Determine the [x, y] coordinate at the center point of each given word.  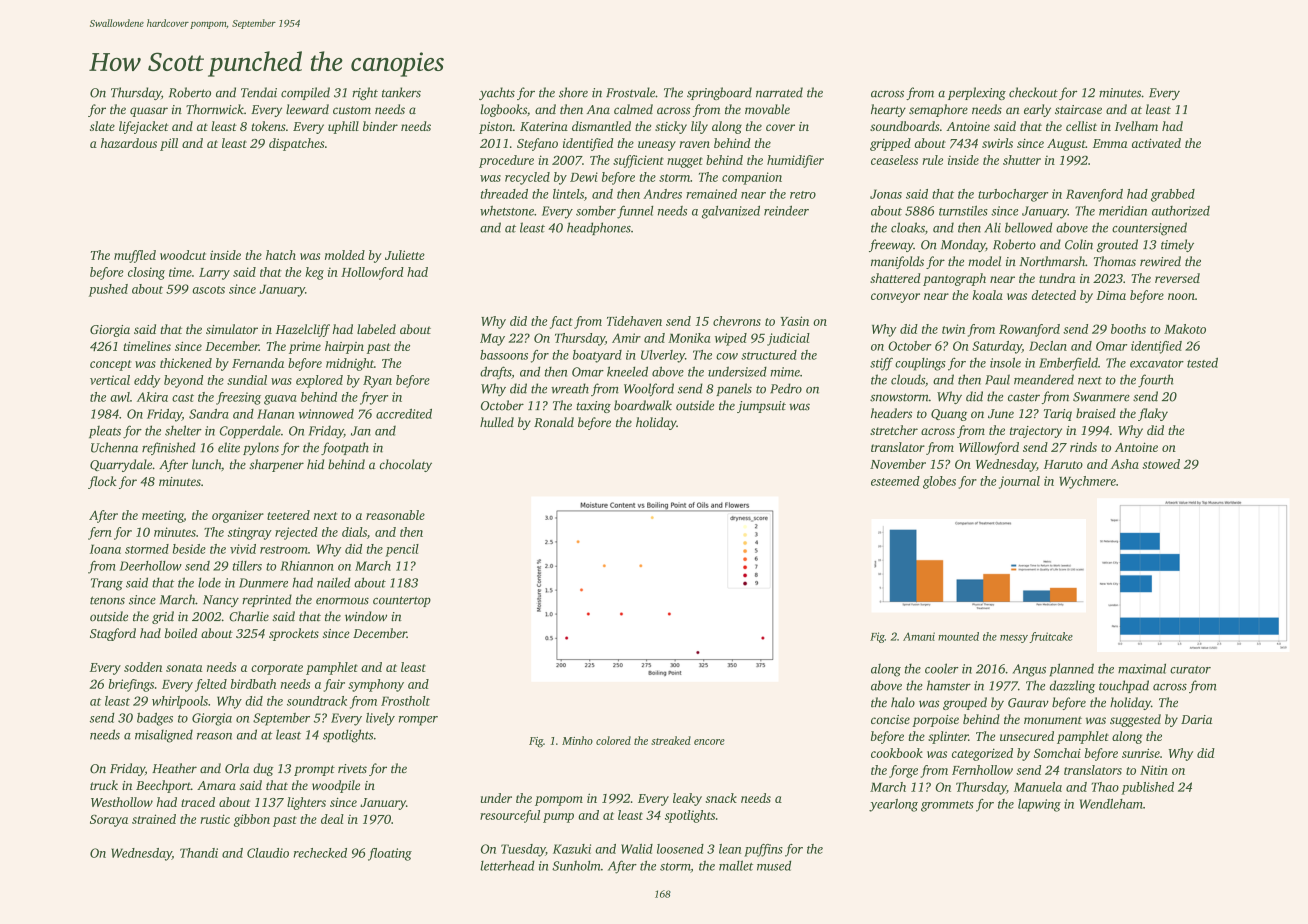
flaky [1153, 414]
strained [154, 819]
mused [774, 865]
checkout [1033, 92]
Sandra [209, 414]
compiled [305, 93]
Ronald [554, 422]
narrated [779, 92]
